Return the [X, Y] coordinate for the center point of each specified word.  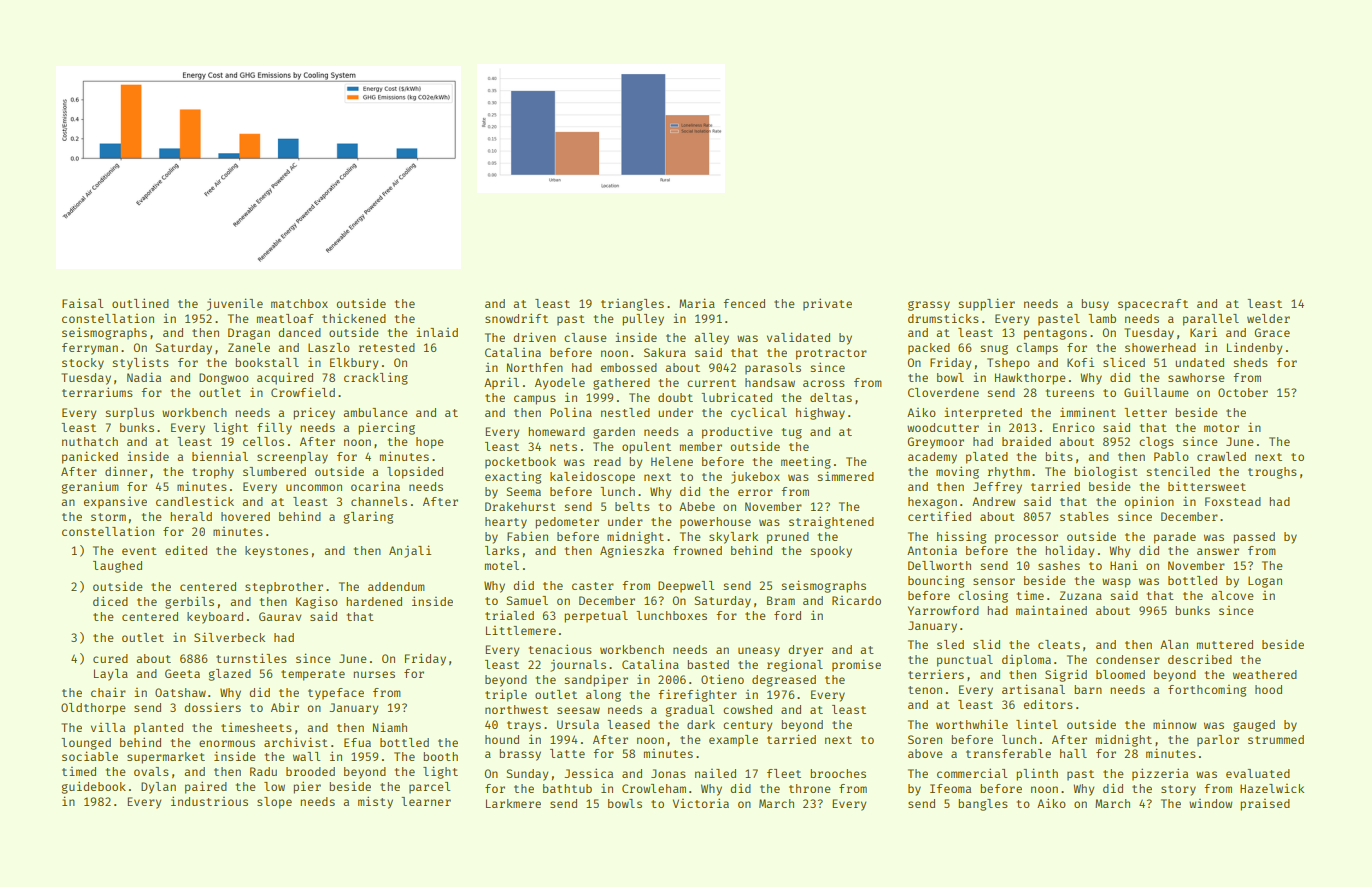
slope [274, 803]
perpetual [596, 617]
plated [987, 458]
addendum [396, 586]
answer [1218, 551]
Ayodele [560, 384]
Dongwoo [224, 379]
